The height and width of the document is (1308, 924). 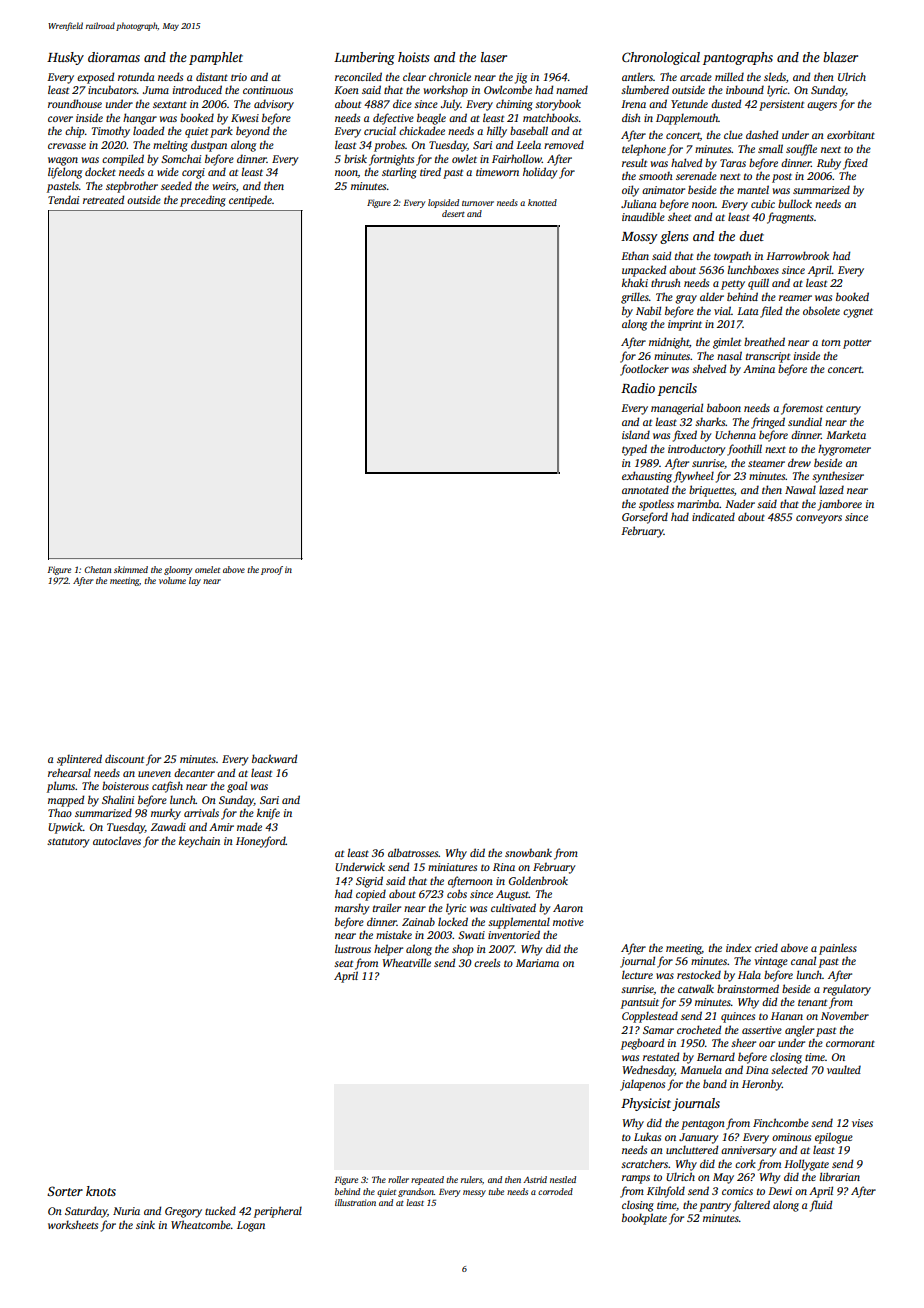 I want to click on trio, so click(x=239, y=77).
